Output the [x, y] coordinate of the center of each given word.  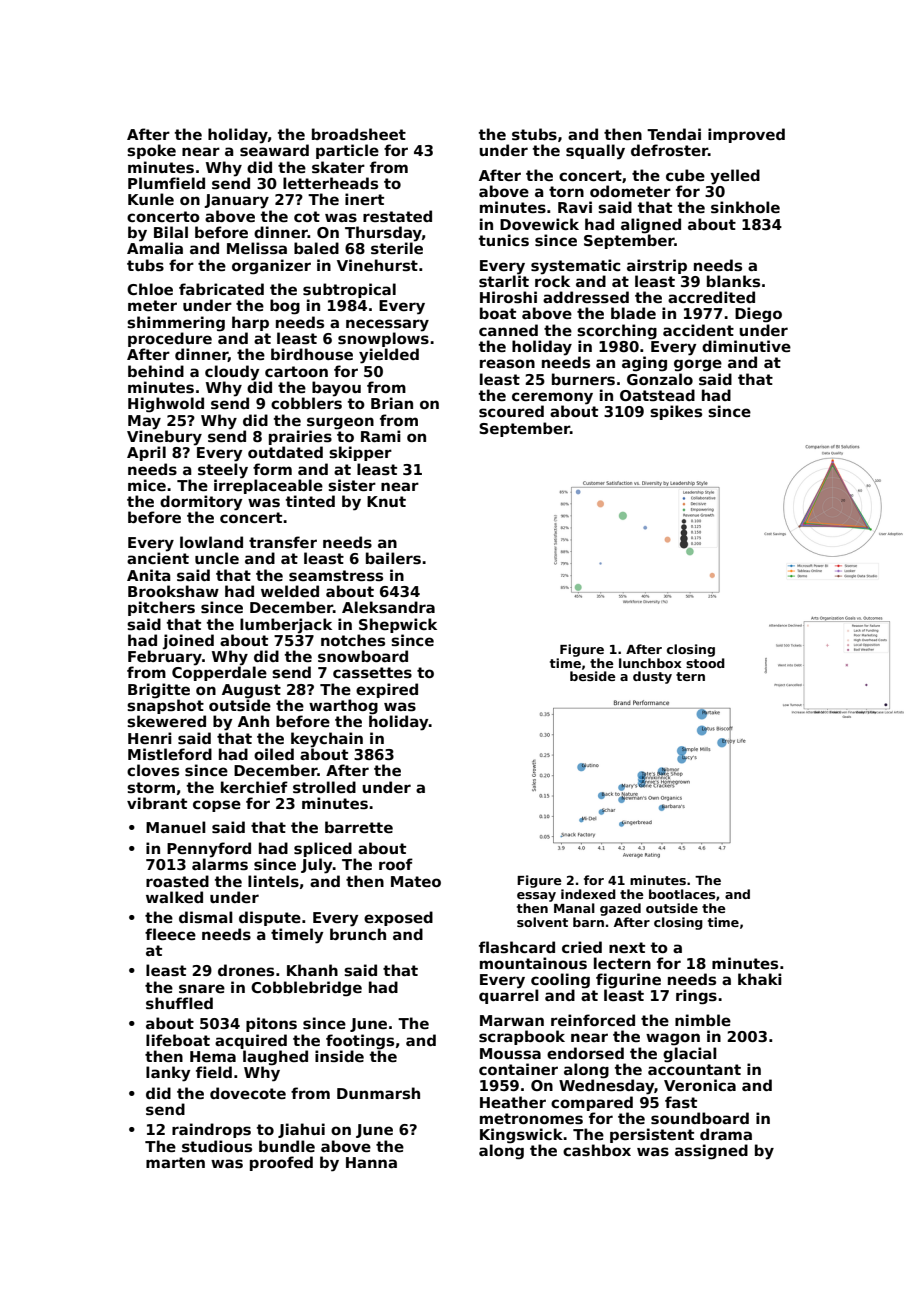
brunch [358, 934]
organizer [271, 267]
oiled [274, 754]
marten [175, 1162]
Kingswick [522, 1136]
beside [593, 676]
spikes [676, 412]
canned [508, 330]
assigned [711, 1152]
